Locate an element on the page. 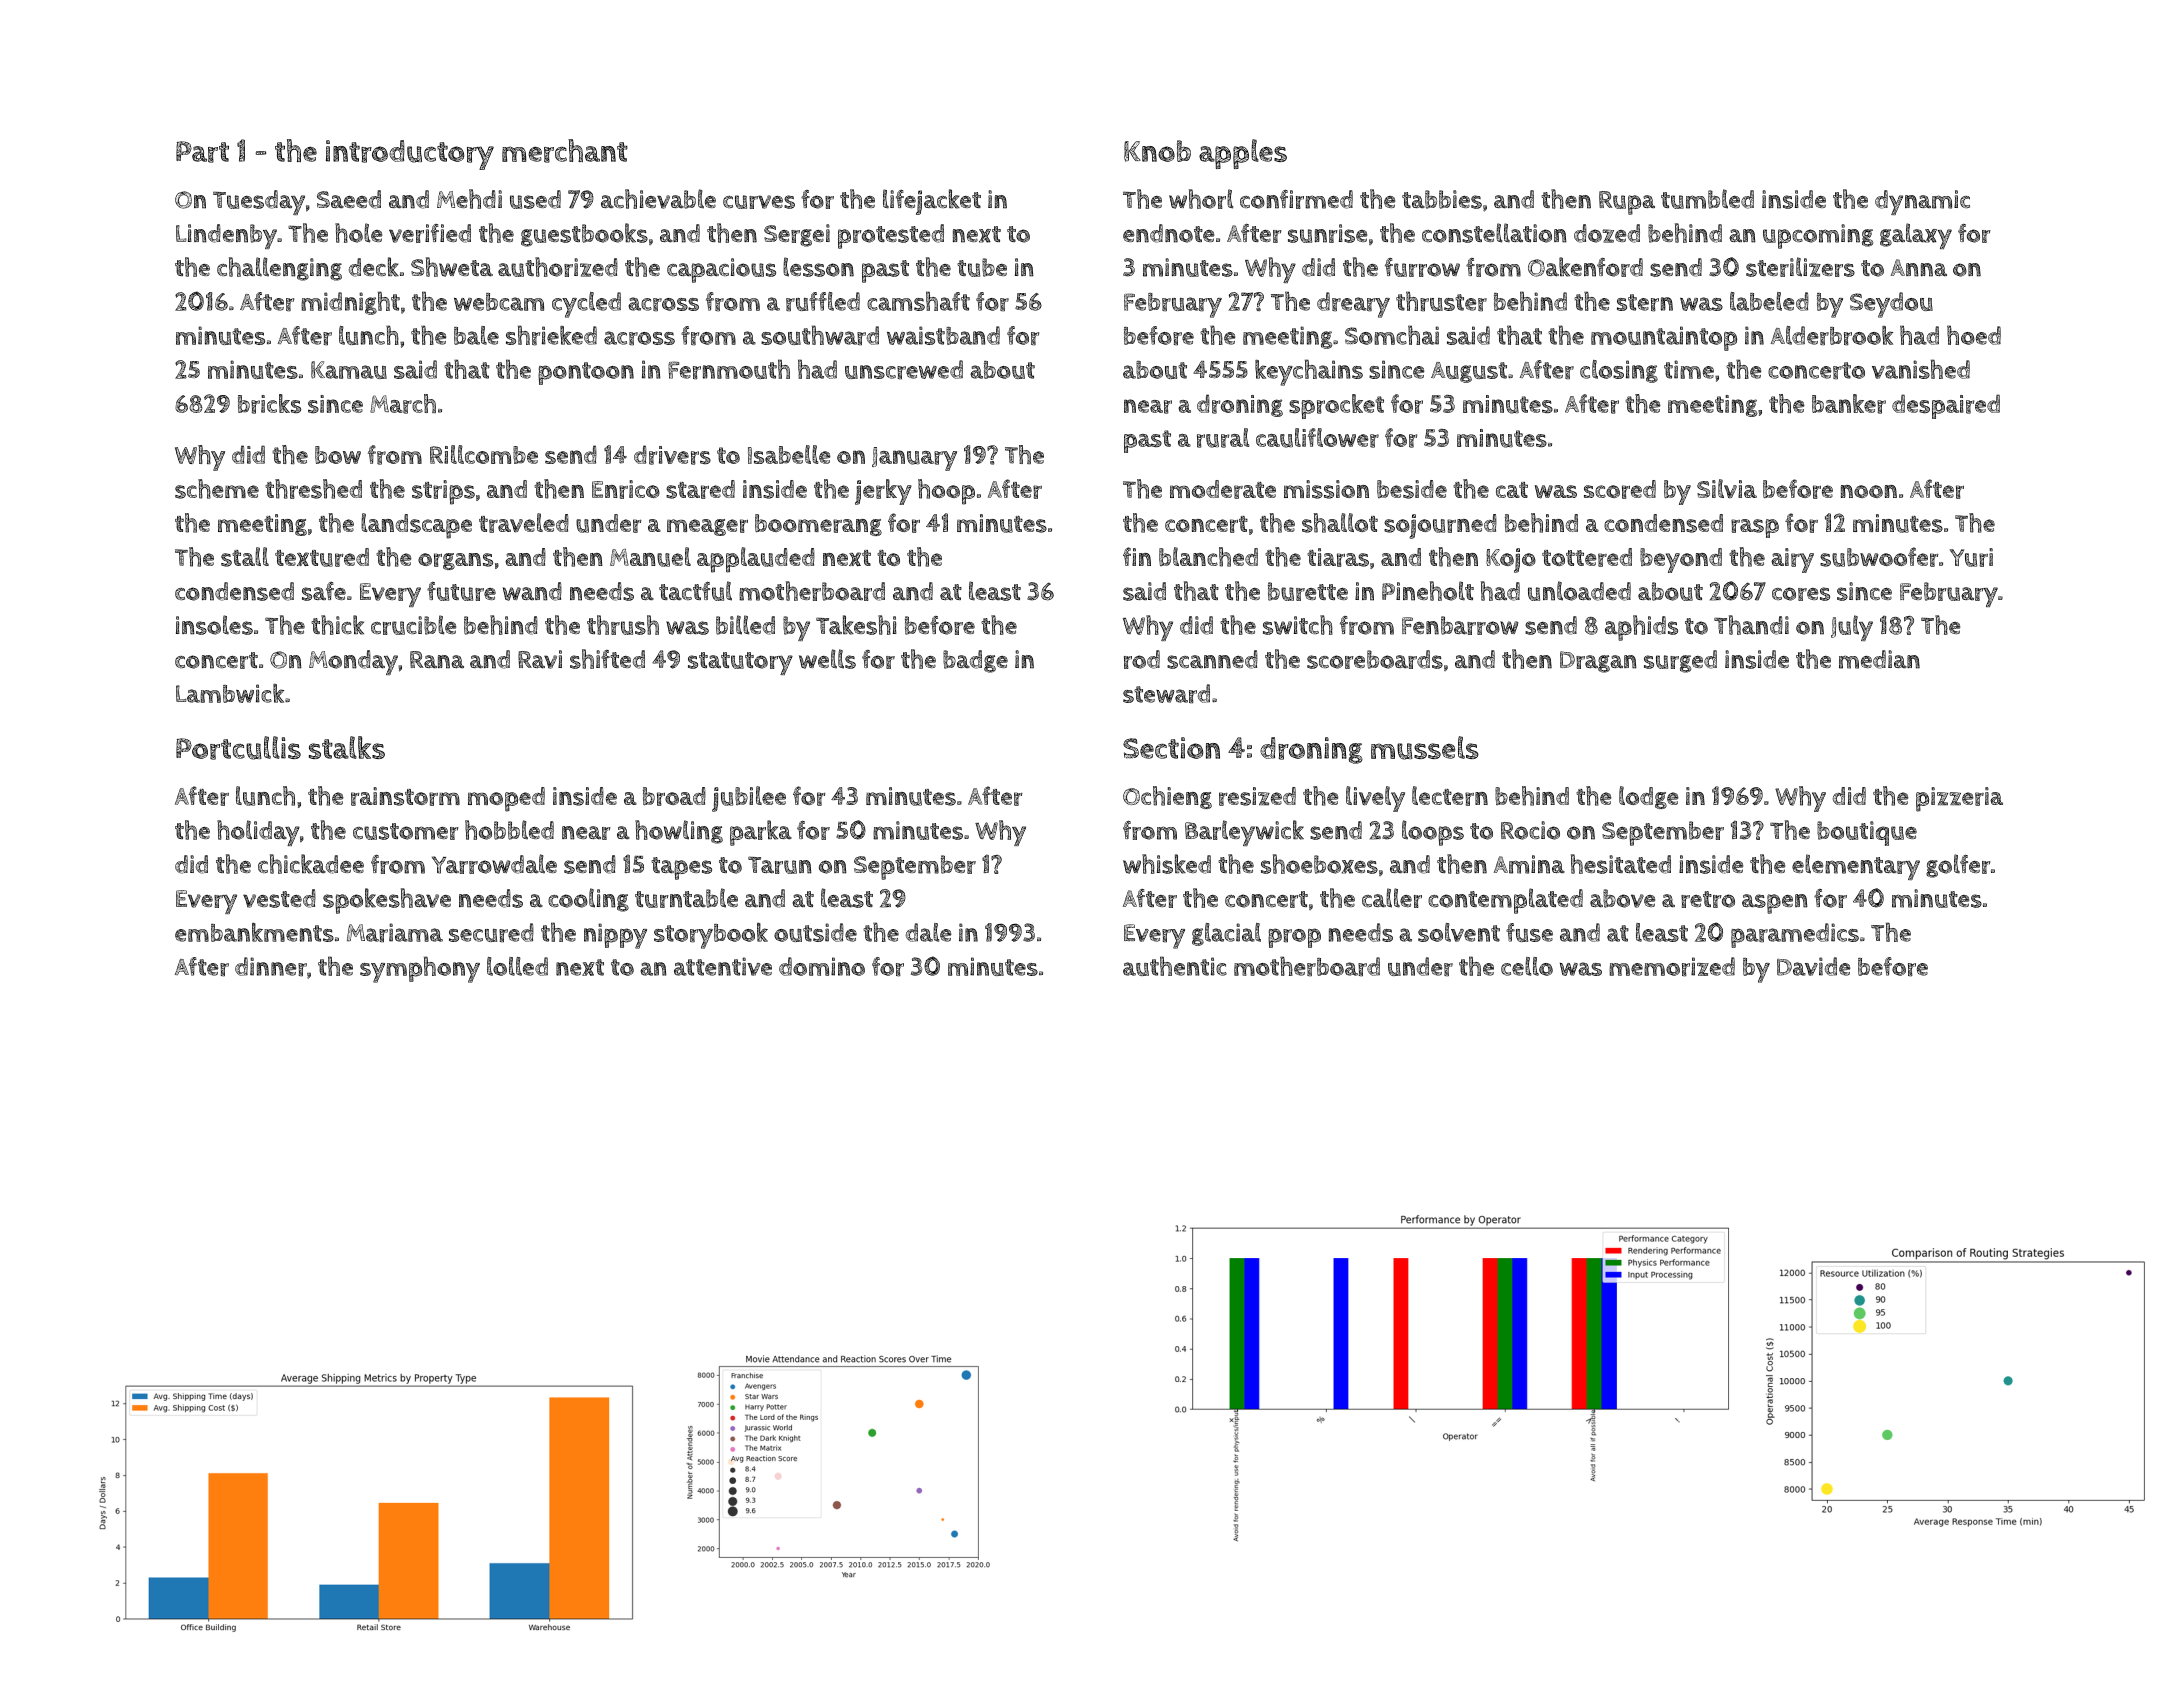 This document has height=1683, width=2178. wand is located at coordinates (532, 591).
